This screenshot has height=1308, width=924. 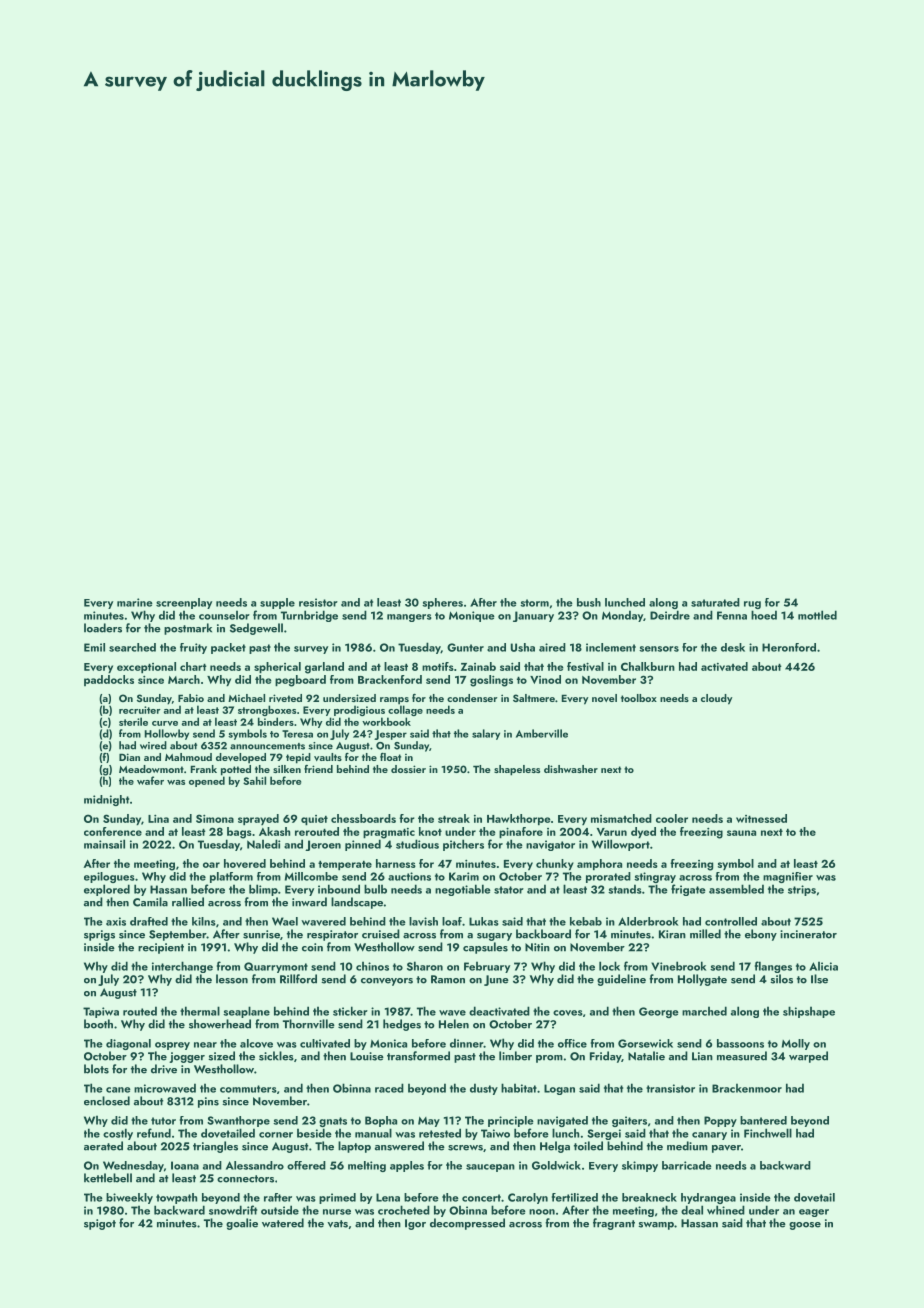 What do you see at coordinates (789, 647) in the screenshot?
I see `Heronford` at bounding box center [789, 647].
